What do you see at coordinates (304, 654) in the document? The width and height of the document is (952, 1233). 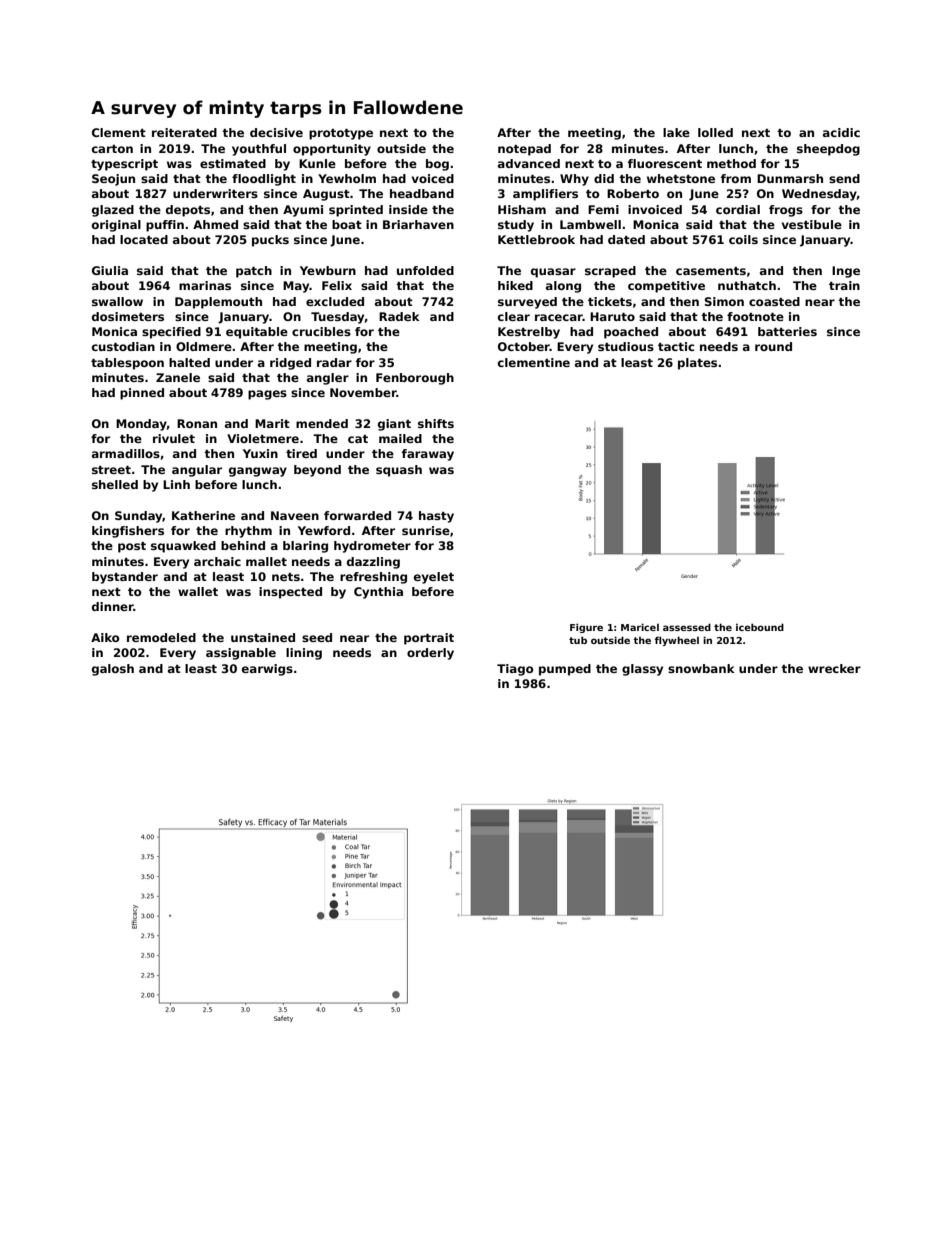 I see `lining` at bounding box center [304, 654].
